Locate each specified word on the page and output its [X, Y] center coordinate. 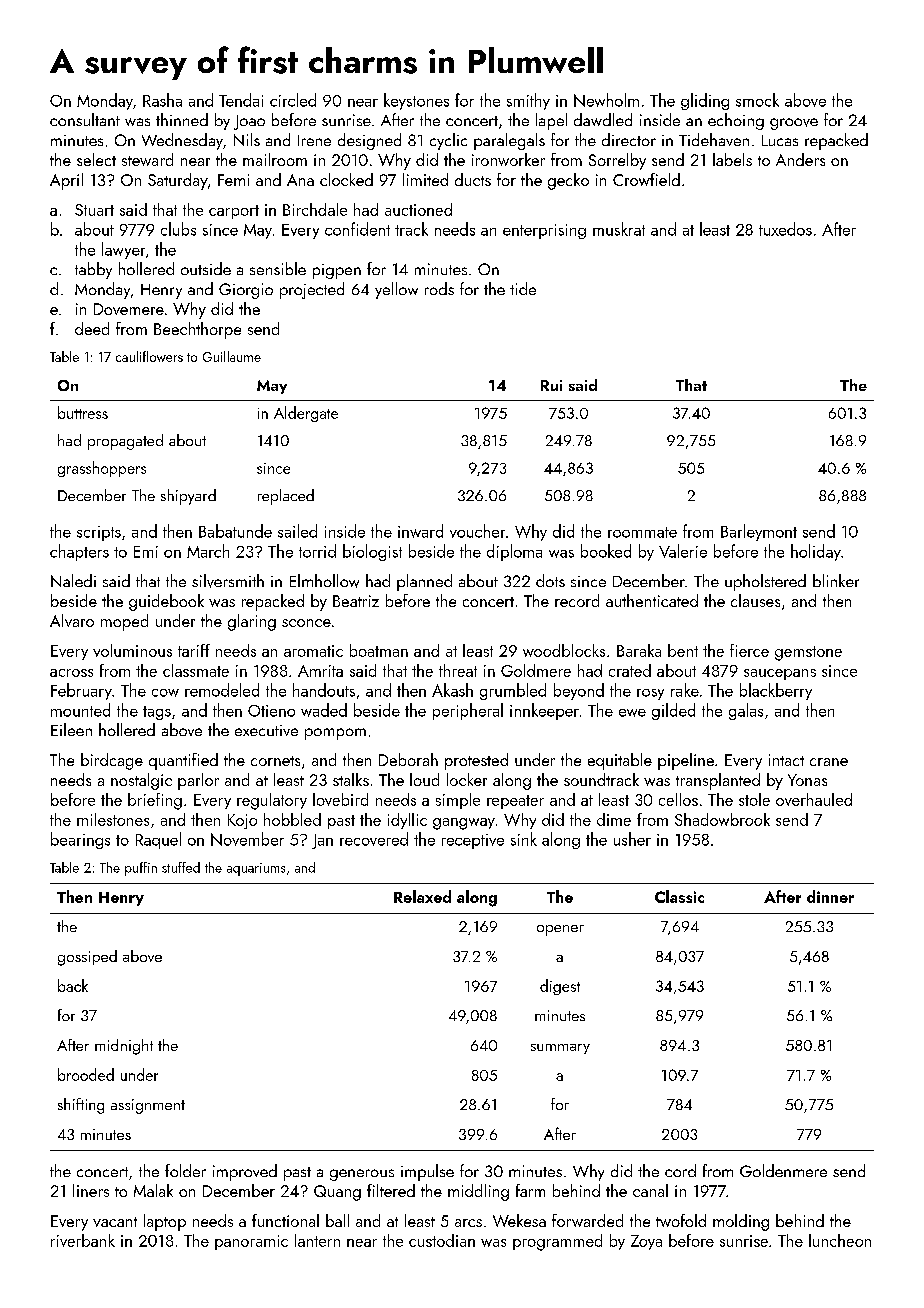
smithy [528, 101]
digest [560, 987]
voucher [477, 531]
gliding [705, 101]
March [208, 551]
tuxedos [785, 229]
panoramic [251, 1242]
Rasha [162, 100]
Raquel [158, 840]
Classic [679, 896]
